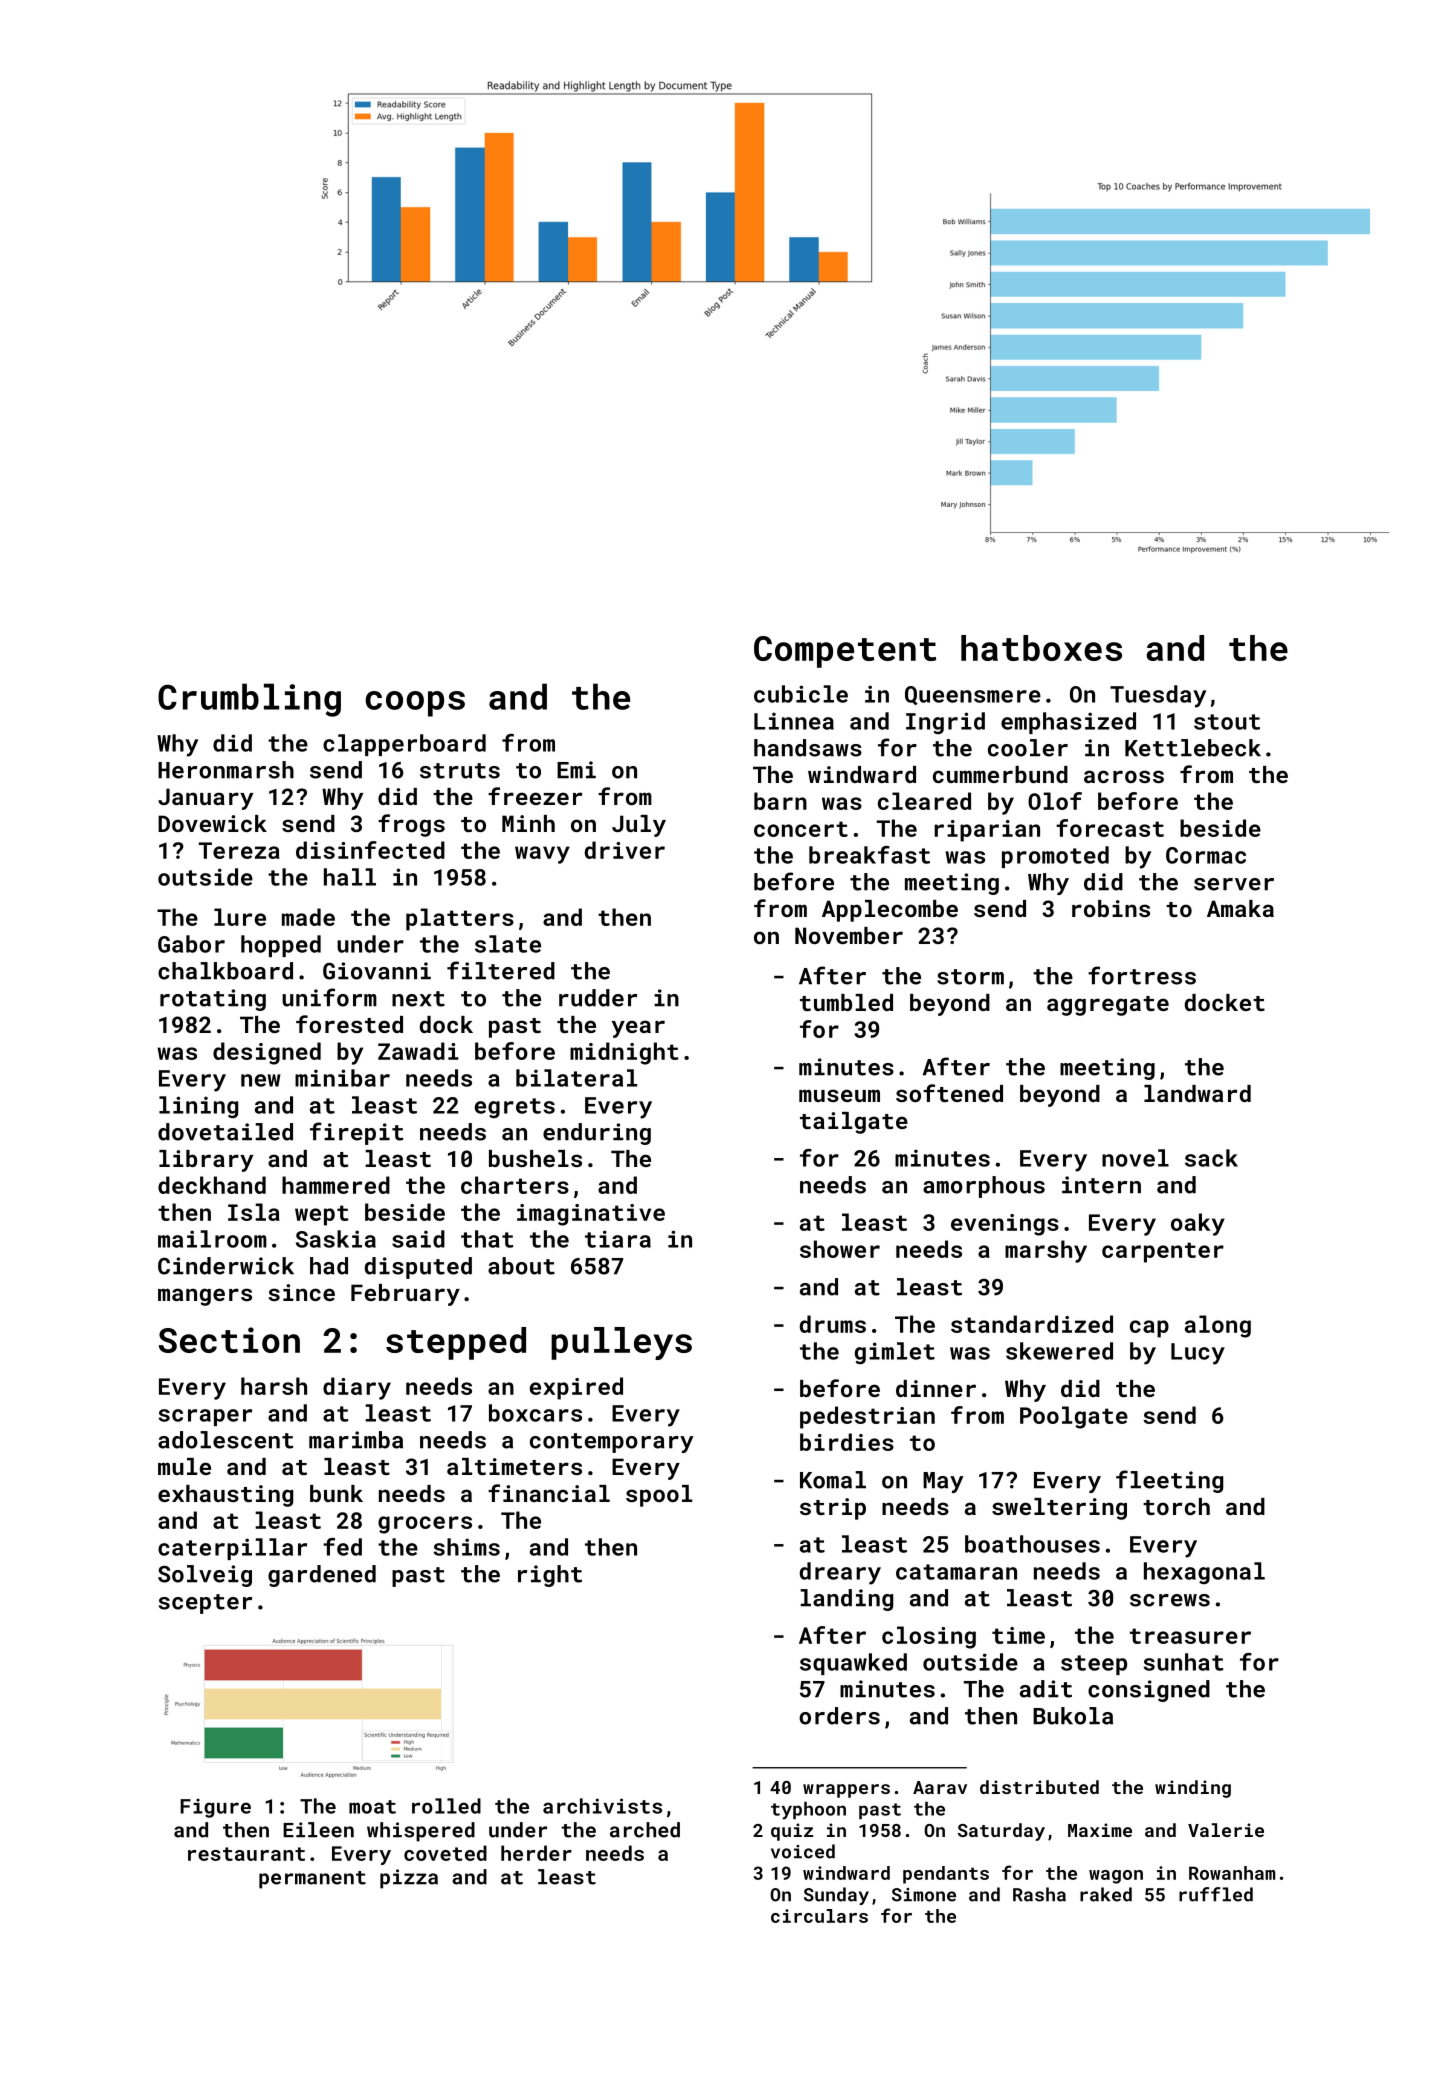  Describe the element at coordinates (624, 1053) in the screenshot. I see `midnight` at that location.
